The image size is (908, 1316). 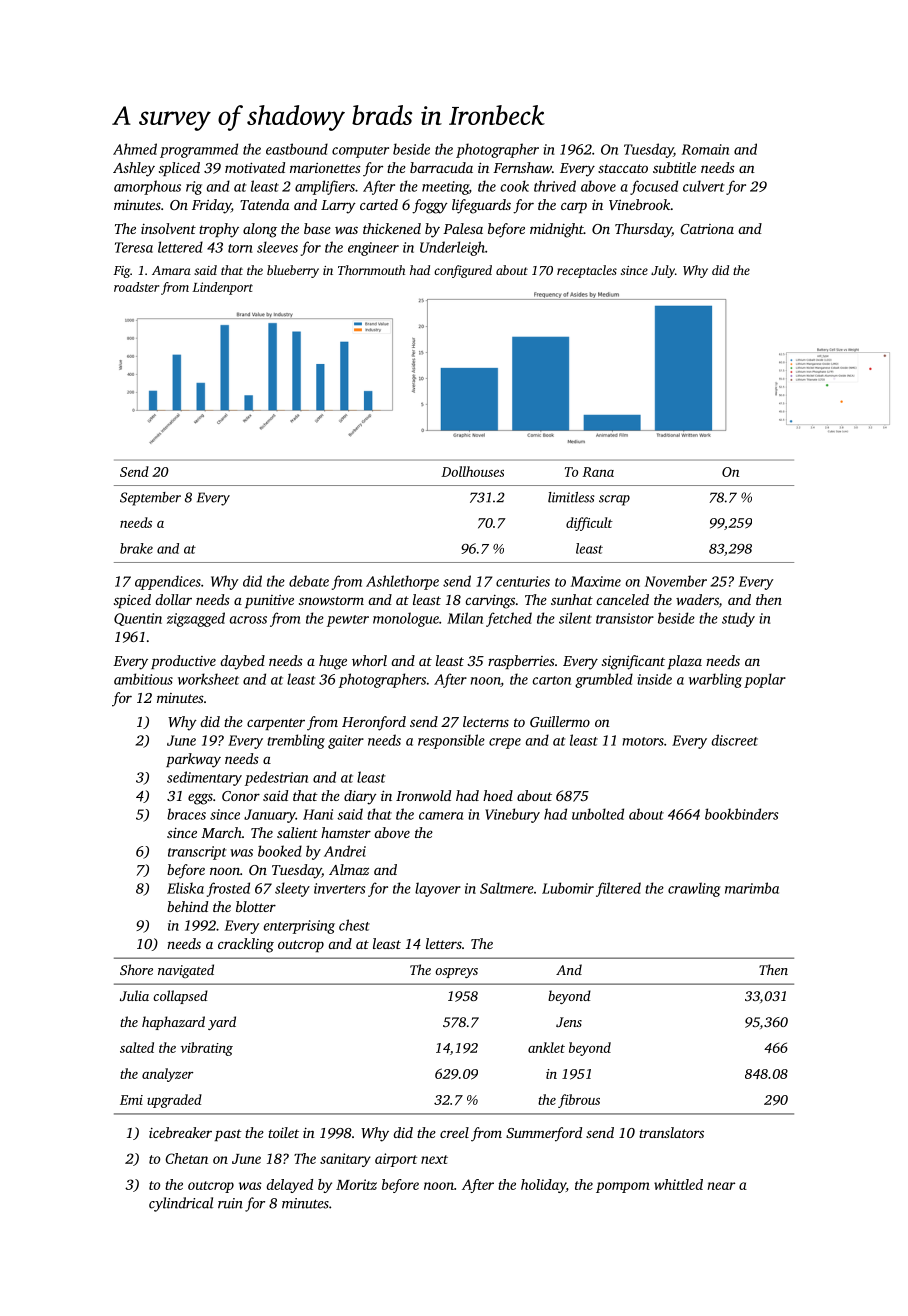 What do you see at coordinates (633, 662) in the document?
I see `significant` at bounding box center [633, 662].
